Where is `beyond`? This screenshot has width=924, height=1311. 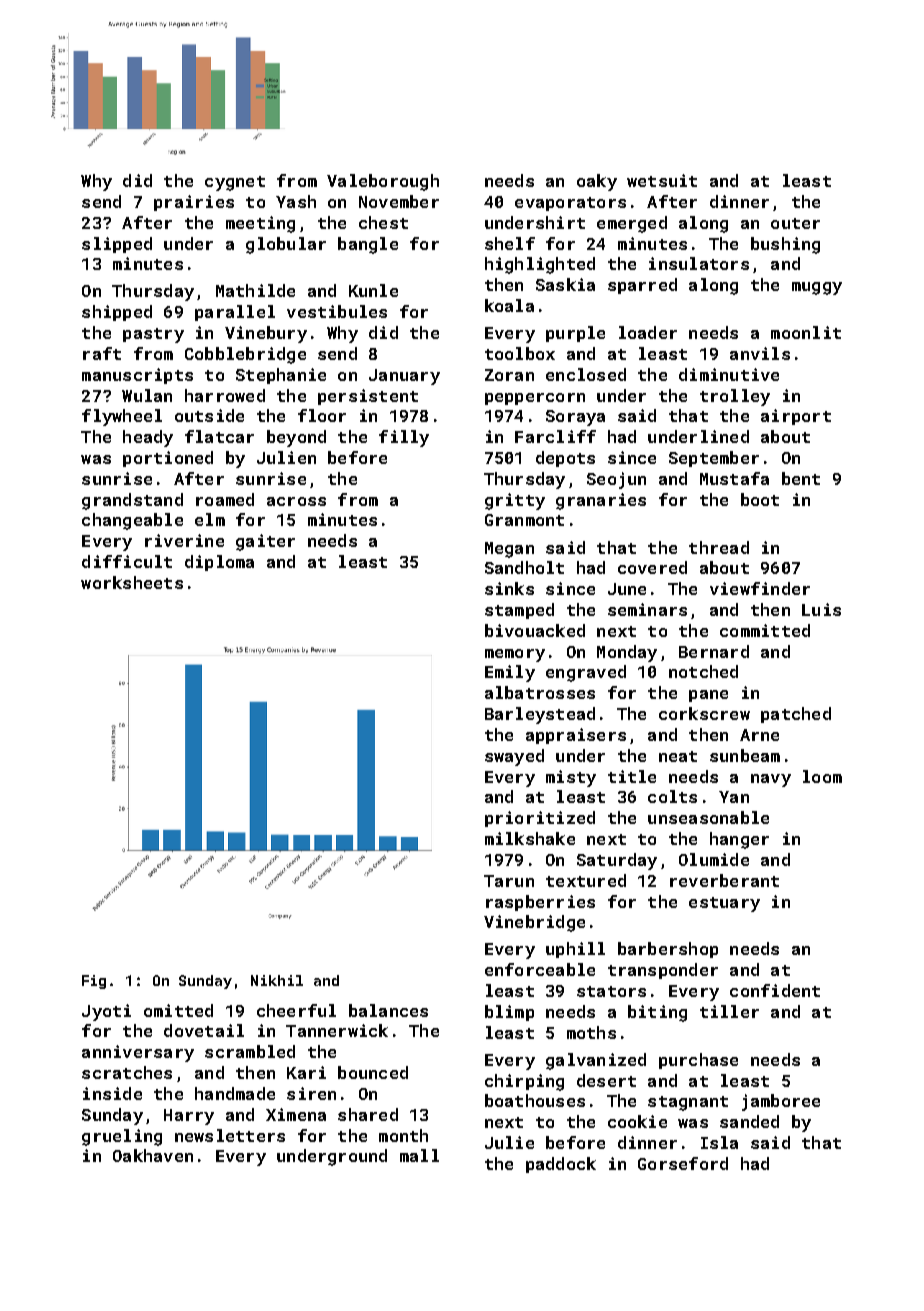 beyond is located at coordinates (296, 438).
